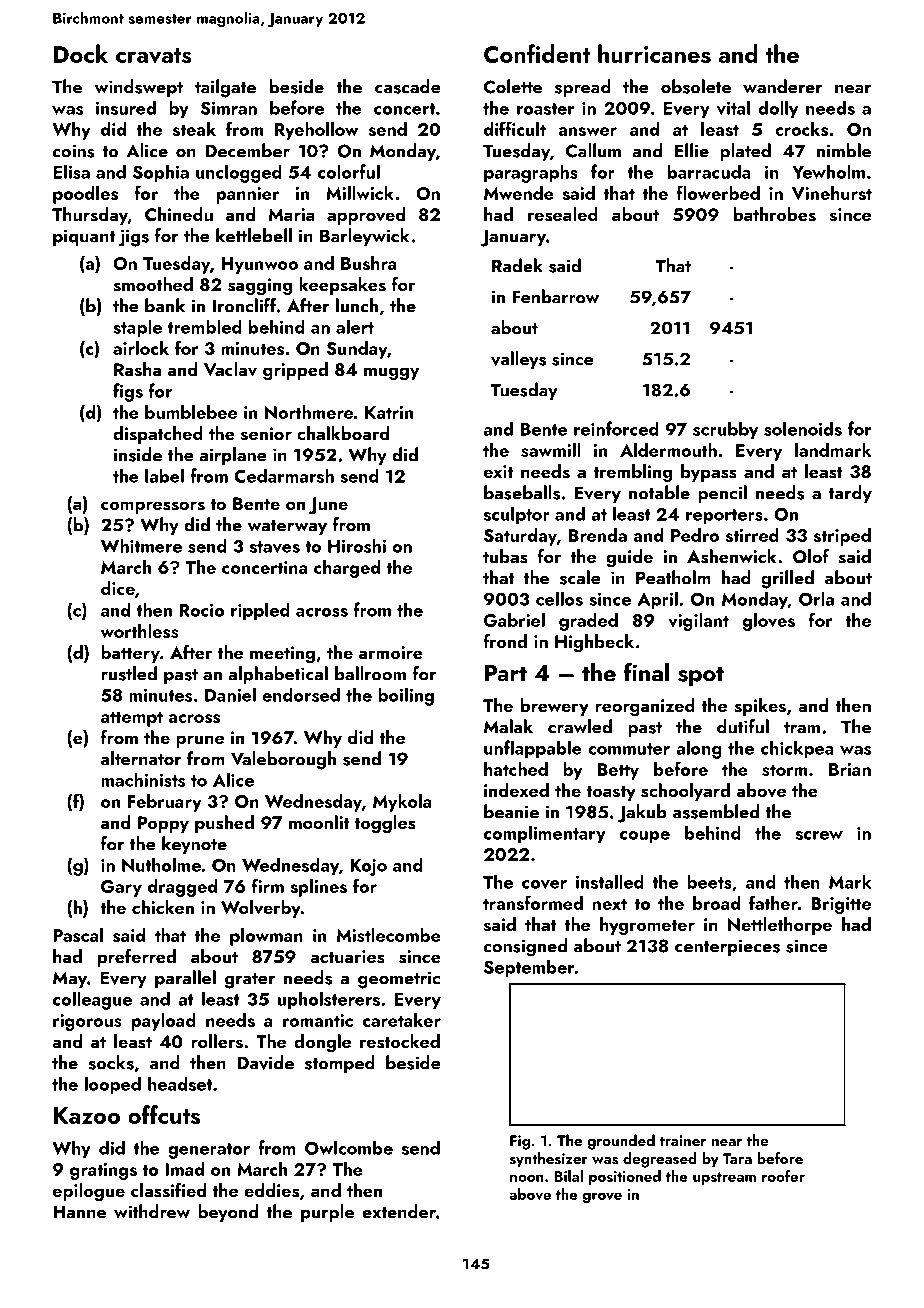 The image size is (924, 1308). Describe the element at coordinates (816, 598) in the screenshot. I see `Orla` at that location.
